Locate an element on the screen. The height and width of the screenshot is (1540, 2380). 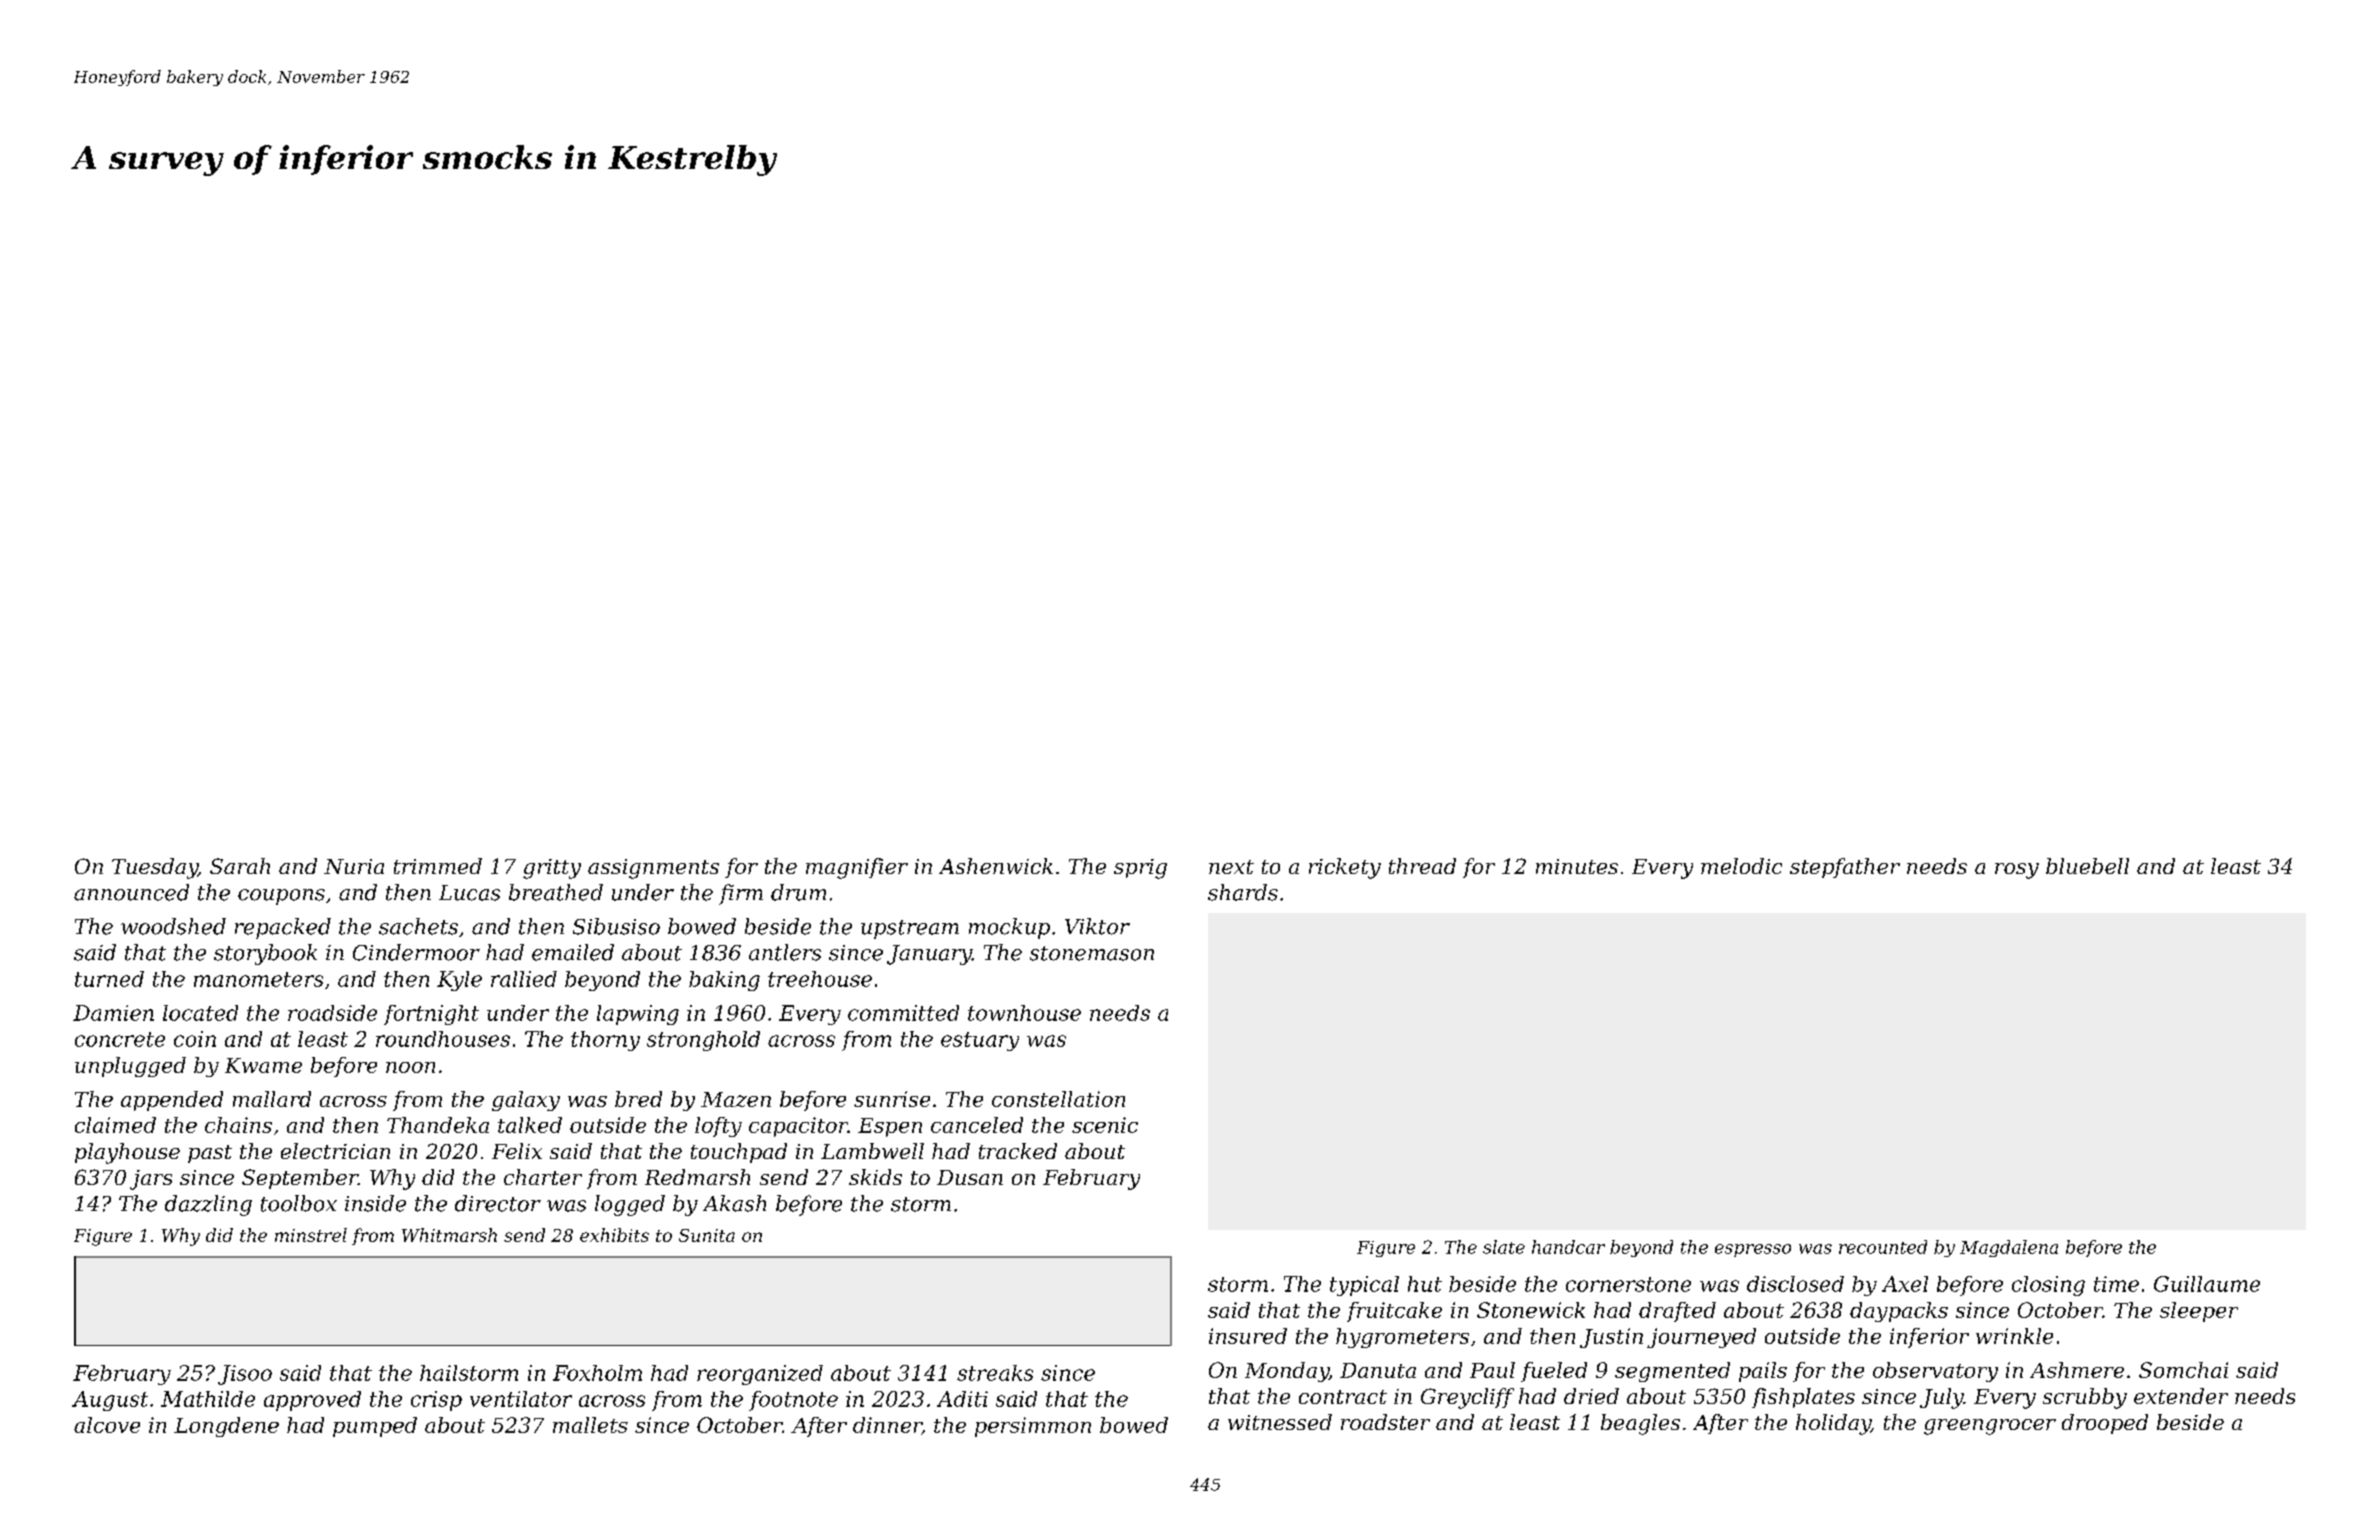
Sunita is located at coordinates (707, 1235).
